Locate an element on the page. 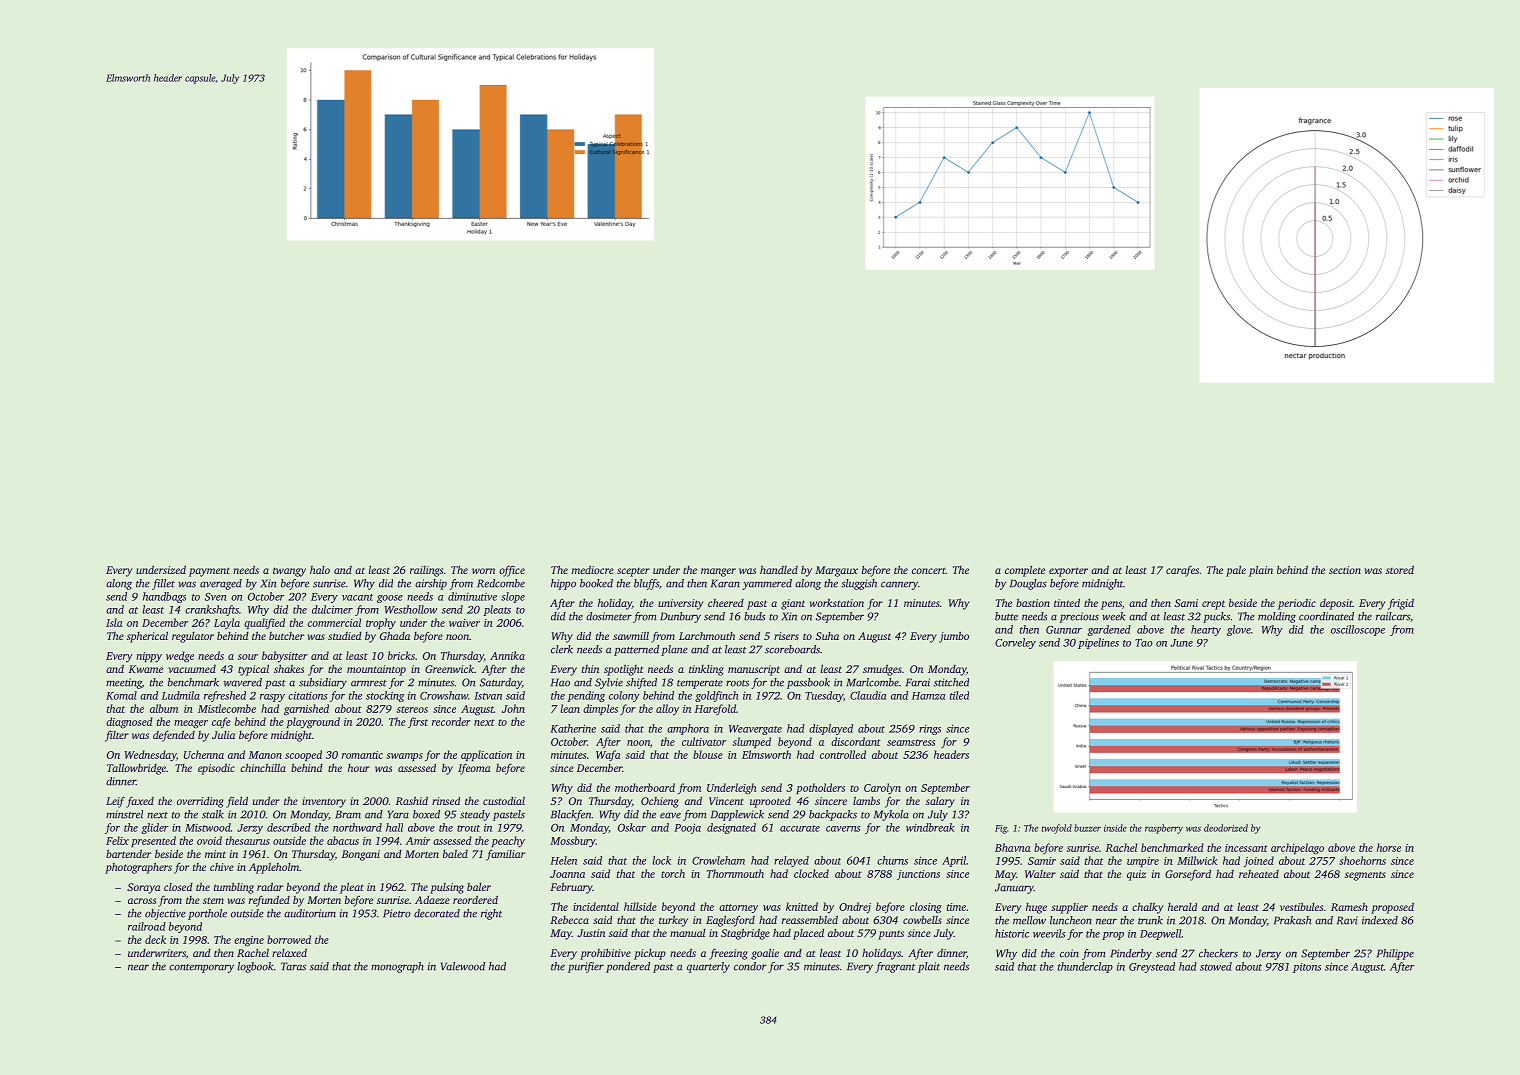 Image resolution: width=1520 pixels, height=1075 pixels. placed is located at coordinates (808, 934).
